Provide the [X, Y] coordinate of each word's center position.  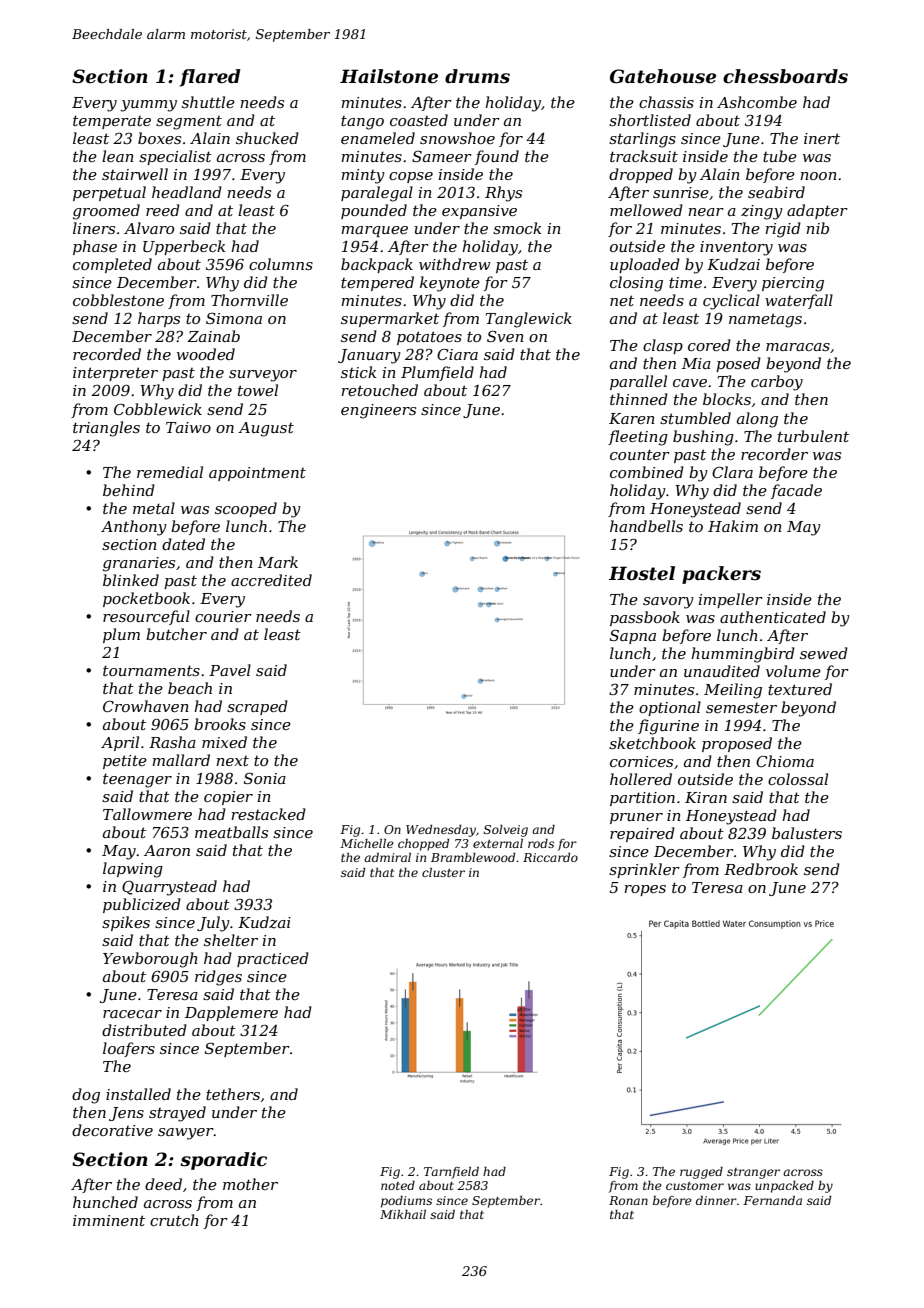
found [497, 157]
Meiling [733, 691]
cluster [443, 872]
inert [822, 138]
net [622, 300]
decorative [112, 1130]
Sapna [633, 636]
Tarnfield [451, 1173]
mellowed [646, 210]
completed [112, 265]
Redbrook [761, 869]
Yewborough [150, 960]
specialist [175, 157]
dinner [716, 1200]
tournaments [151, 670]
